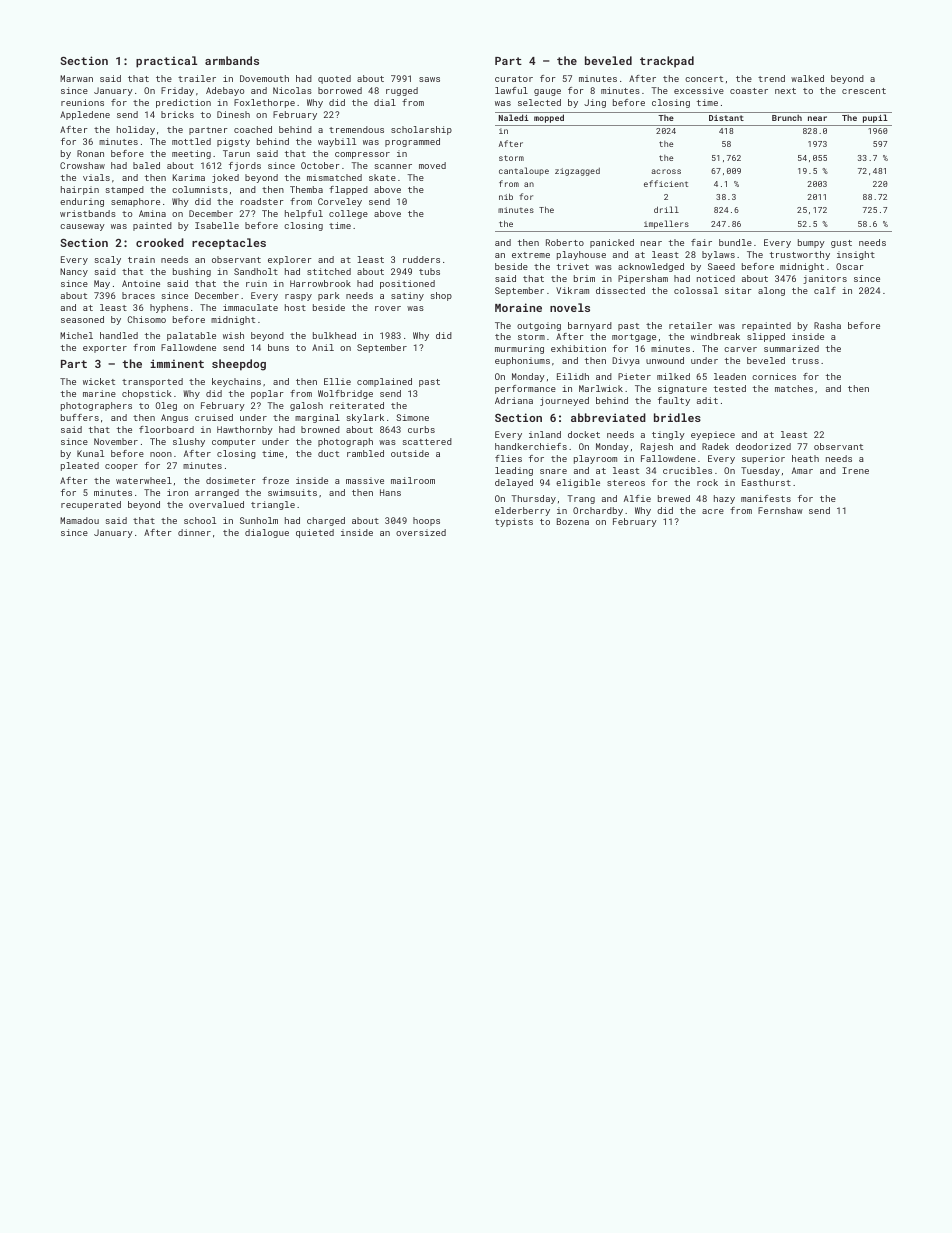 The height and width of the document is (1233, 952). I want to click on across, so click(666, 171).
